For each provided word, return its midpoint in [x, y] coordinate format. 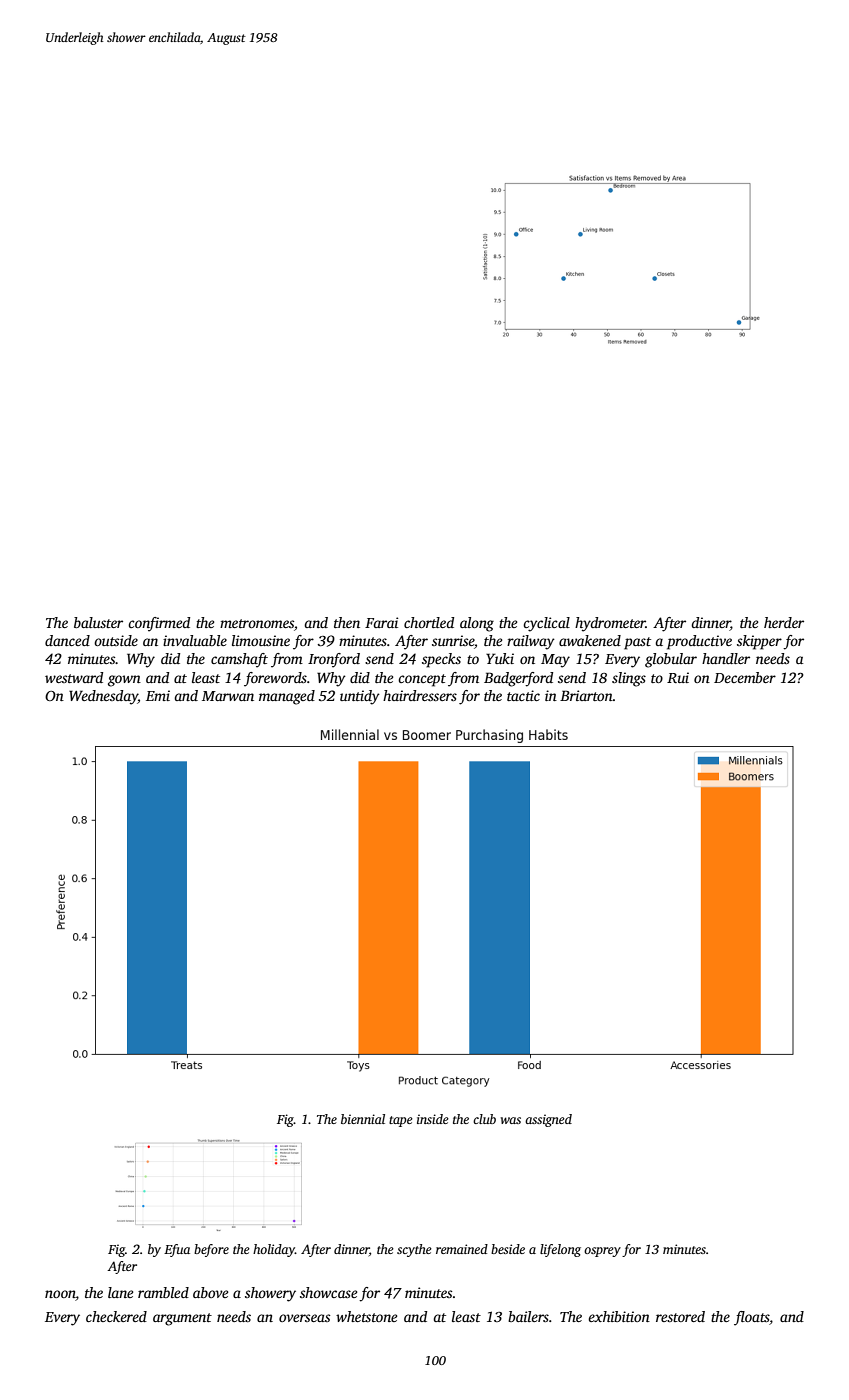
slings [629, 679]
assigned [548, 1120]
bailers [528, 1316]
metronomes [257, 623]
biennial [363, 1119]
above [210, 1292]
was [511, 1120]
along [477, 624]
